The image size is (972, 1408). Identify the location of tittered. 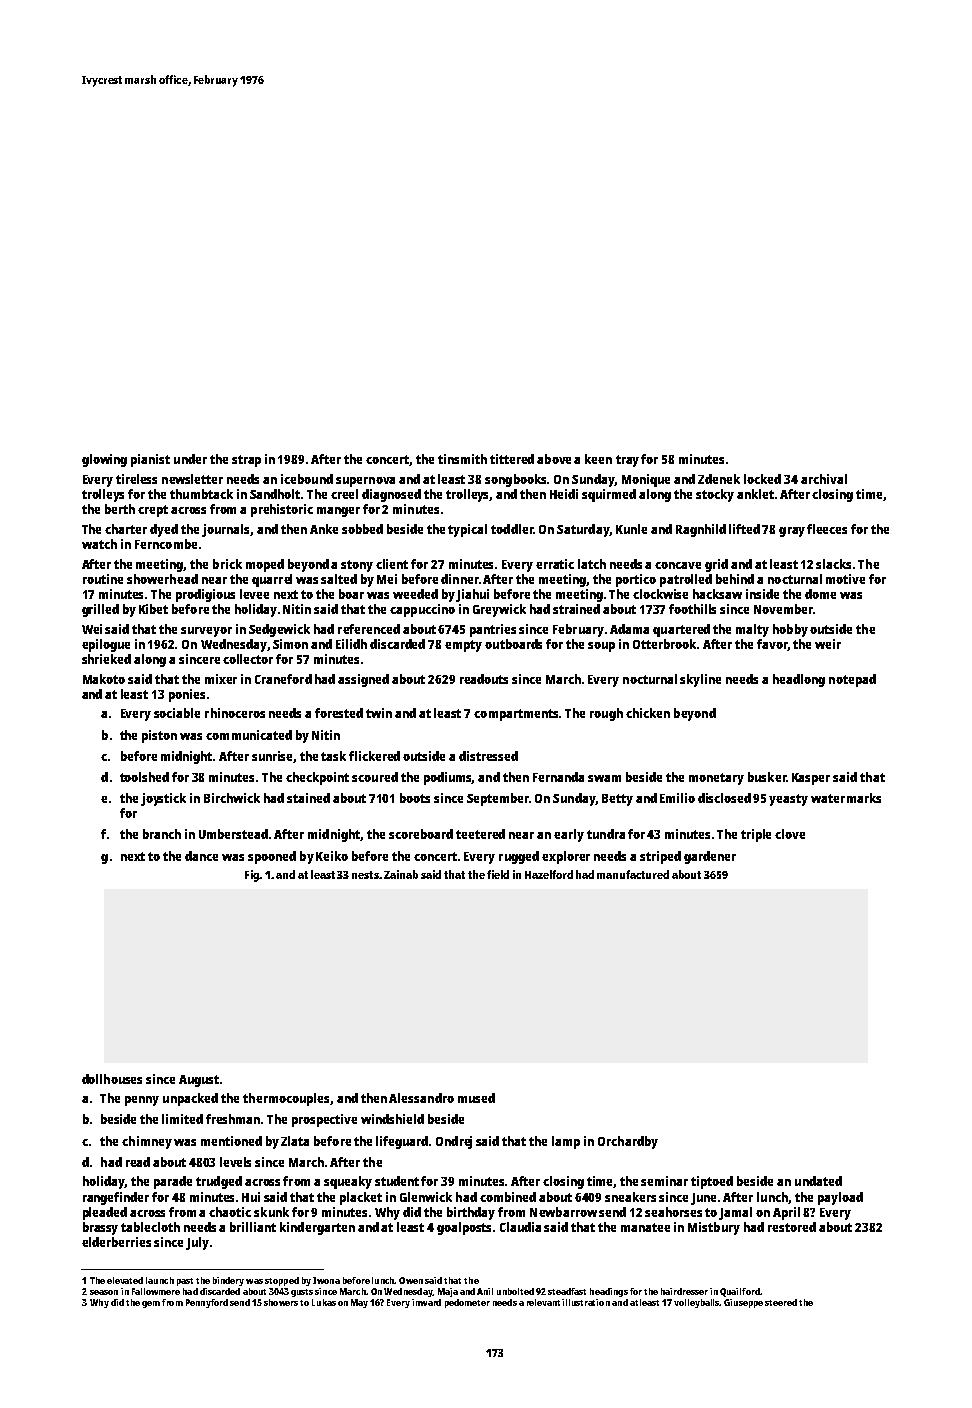
(512, 459).
